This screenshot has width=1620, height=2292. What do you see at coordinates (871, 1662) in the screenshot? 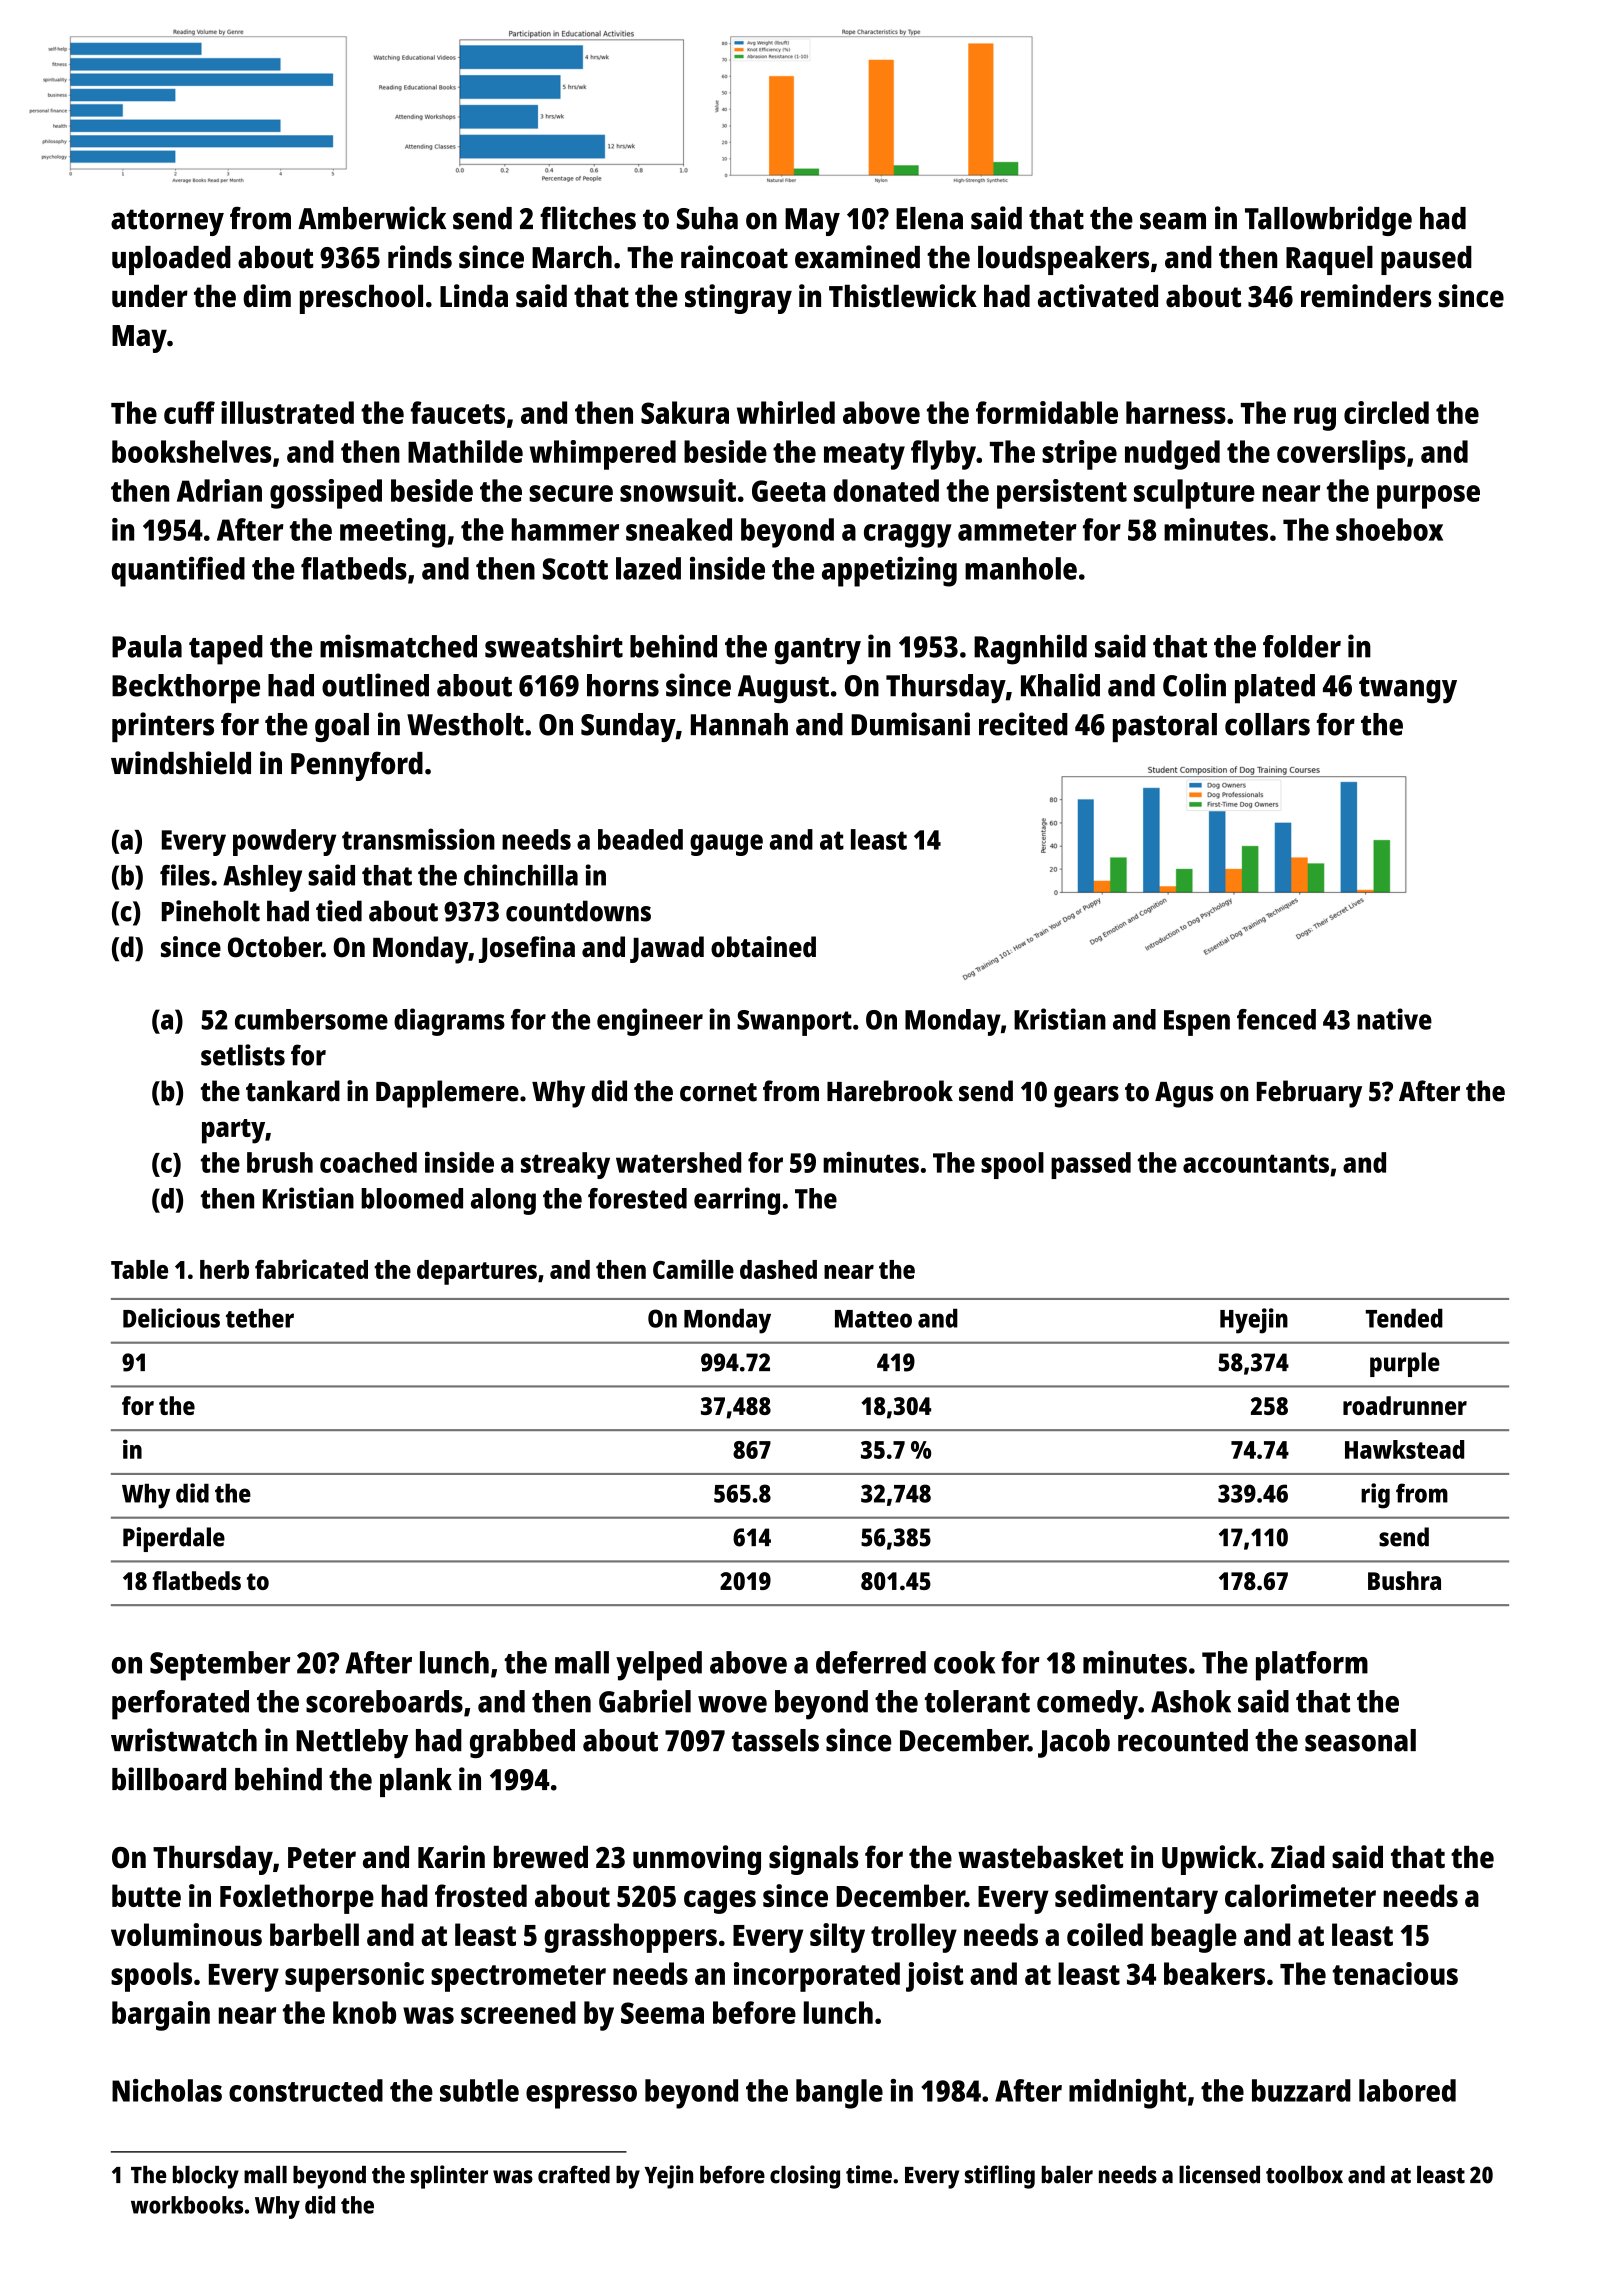
I see `deferred` at bounding box center [871, 1662].
